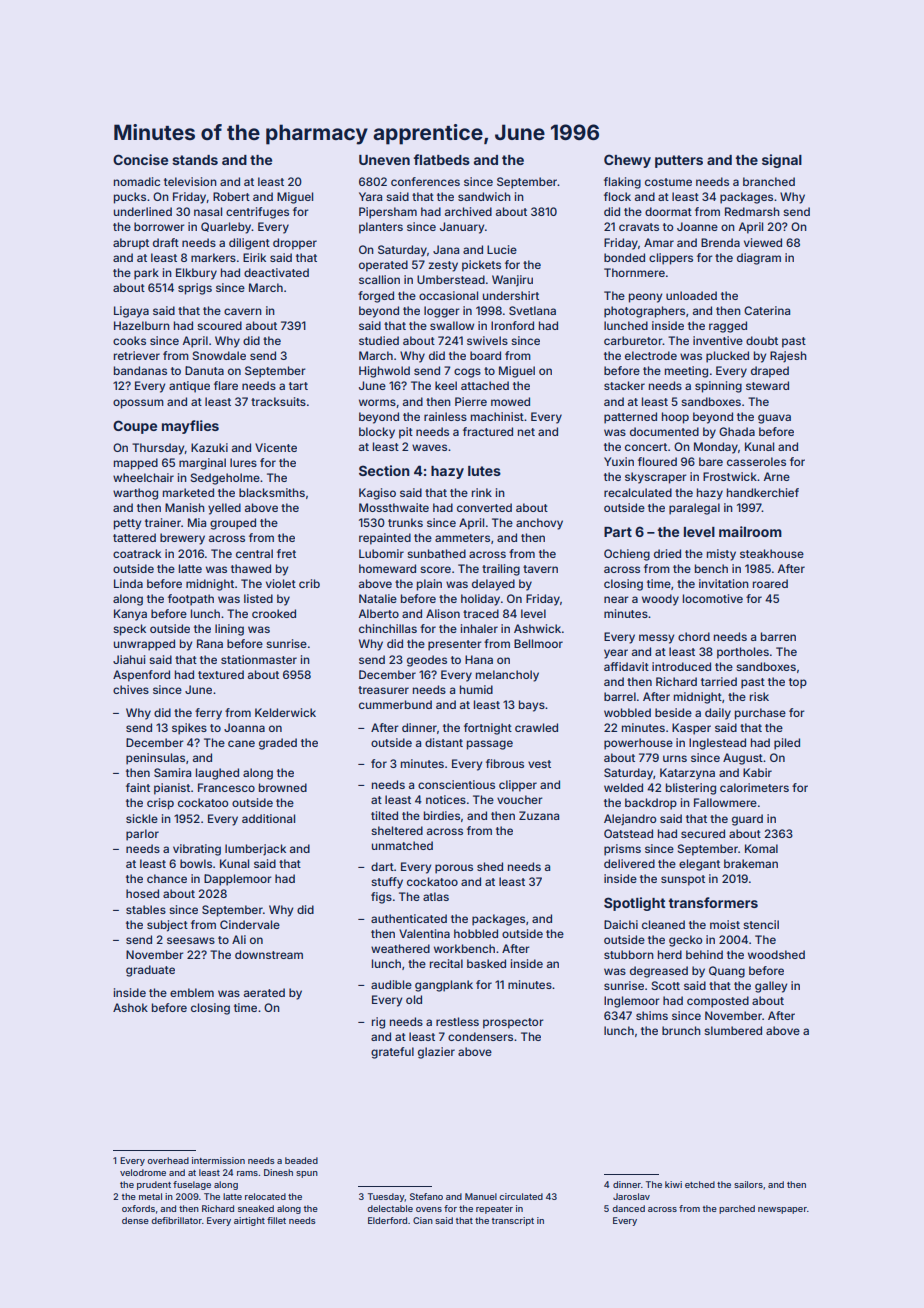  Describe the element at coordinates (392, 1053) in the screenshot. I see `grateful` at that location.
